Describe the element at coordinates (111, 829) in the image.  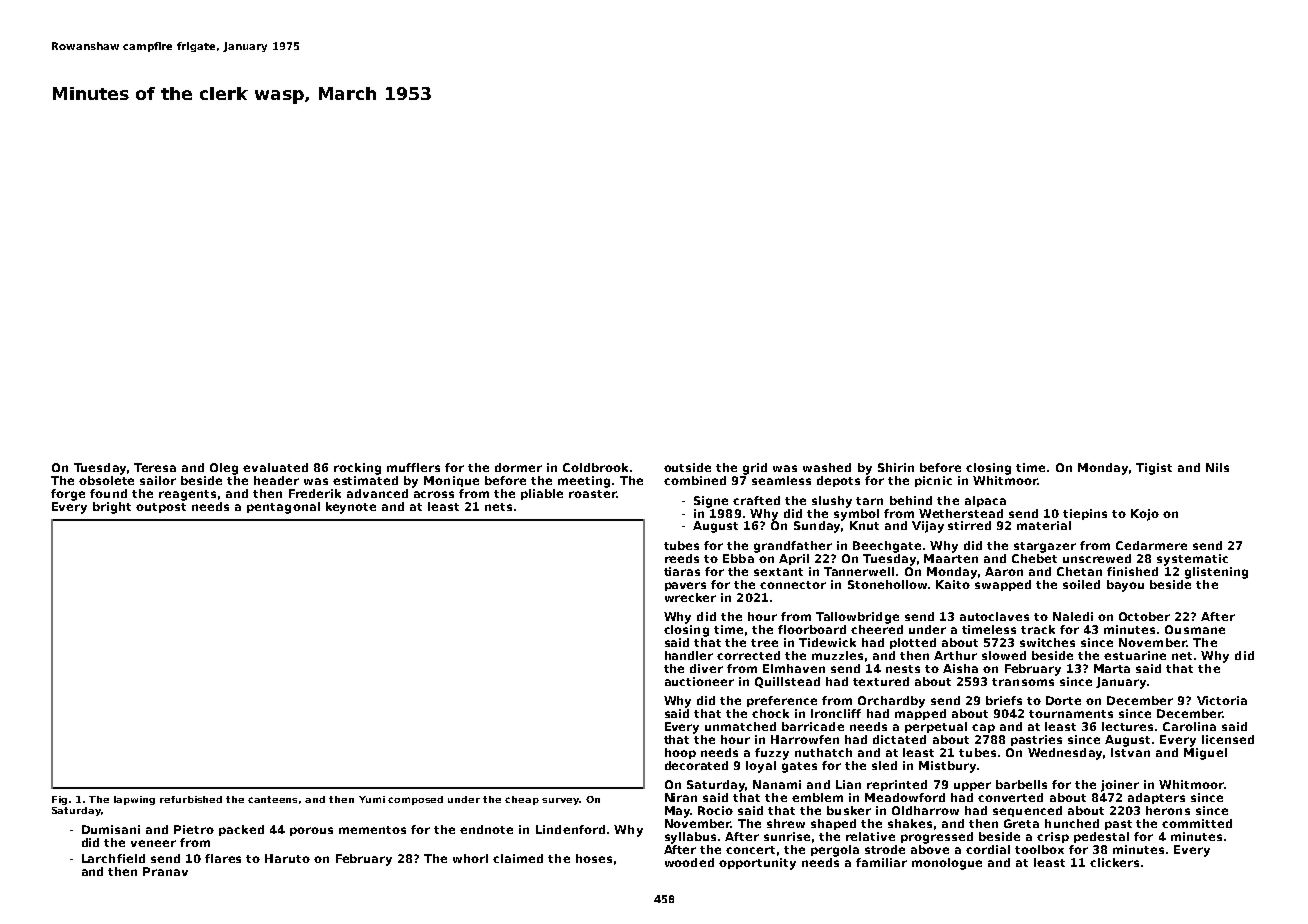
I see `Dumisani` at that location.
